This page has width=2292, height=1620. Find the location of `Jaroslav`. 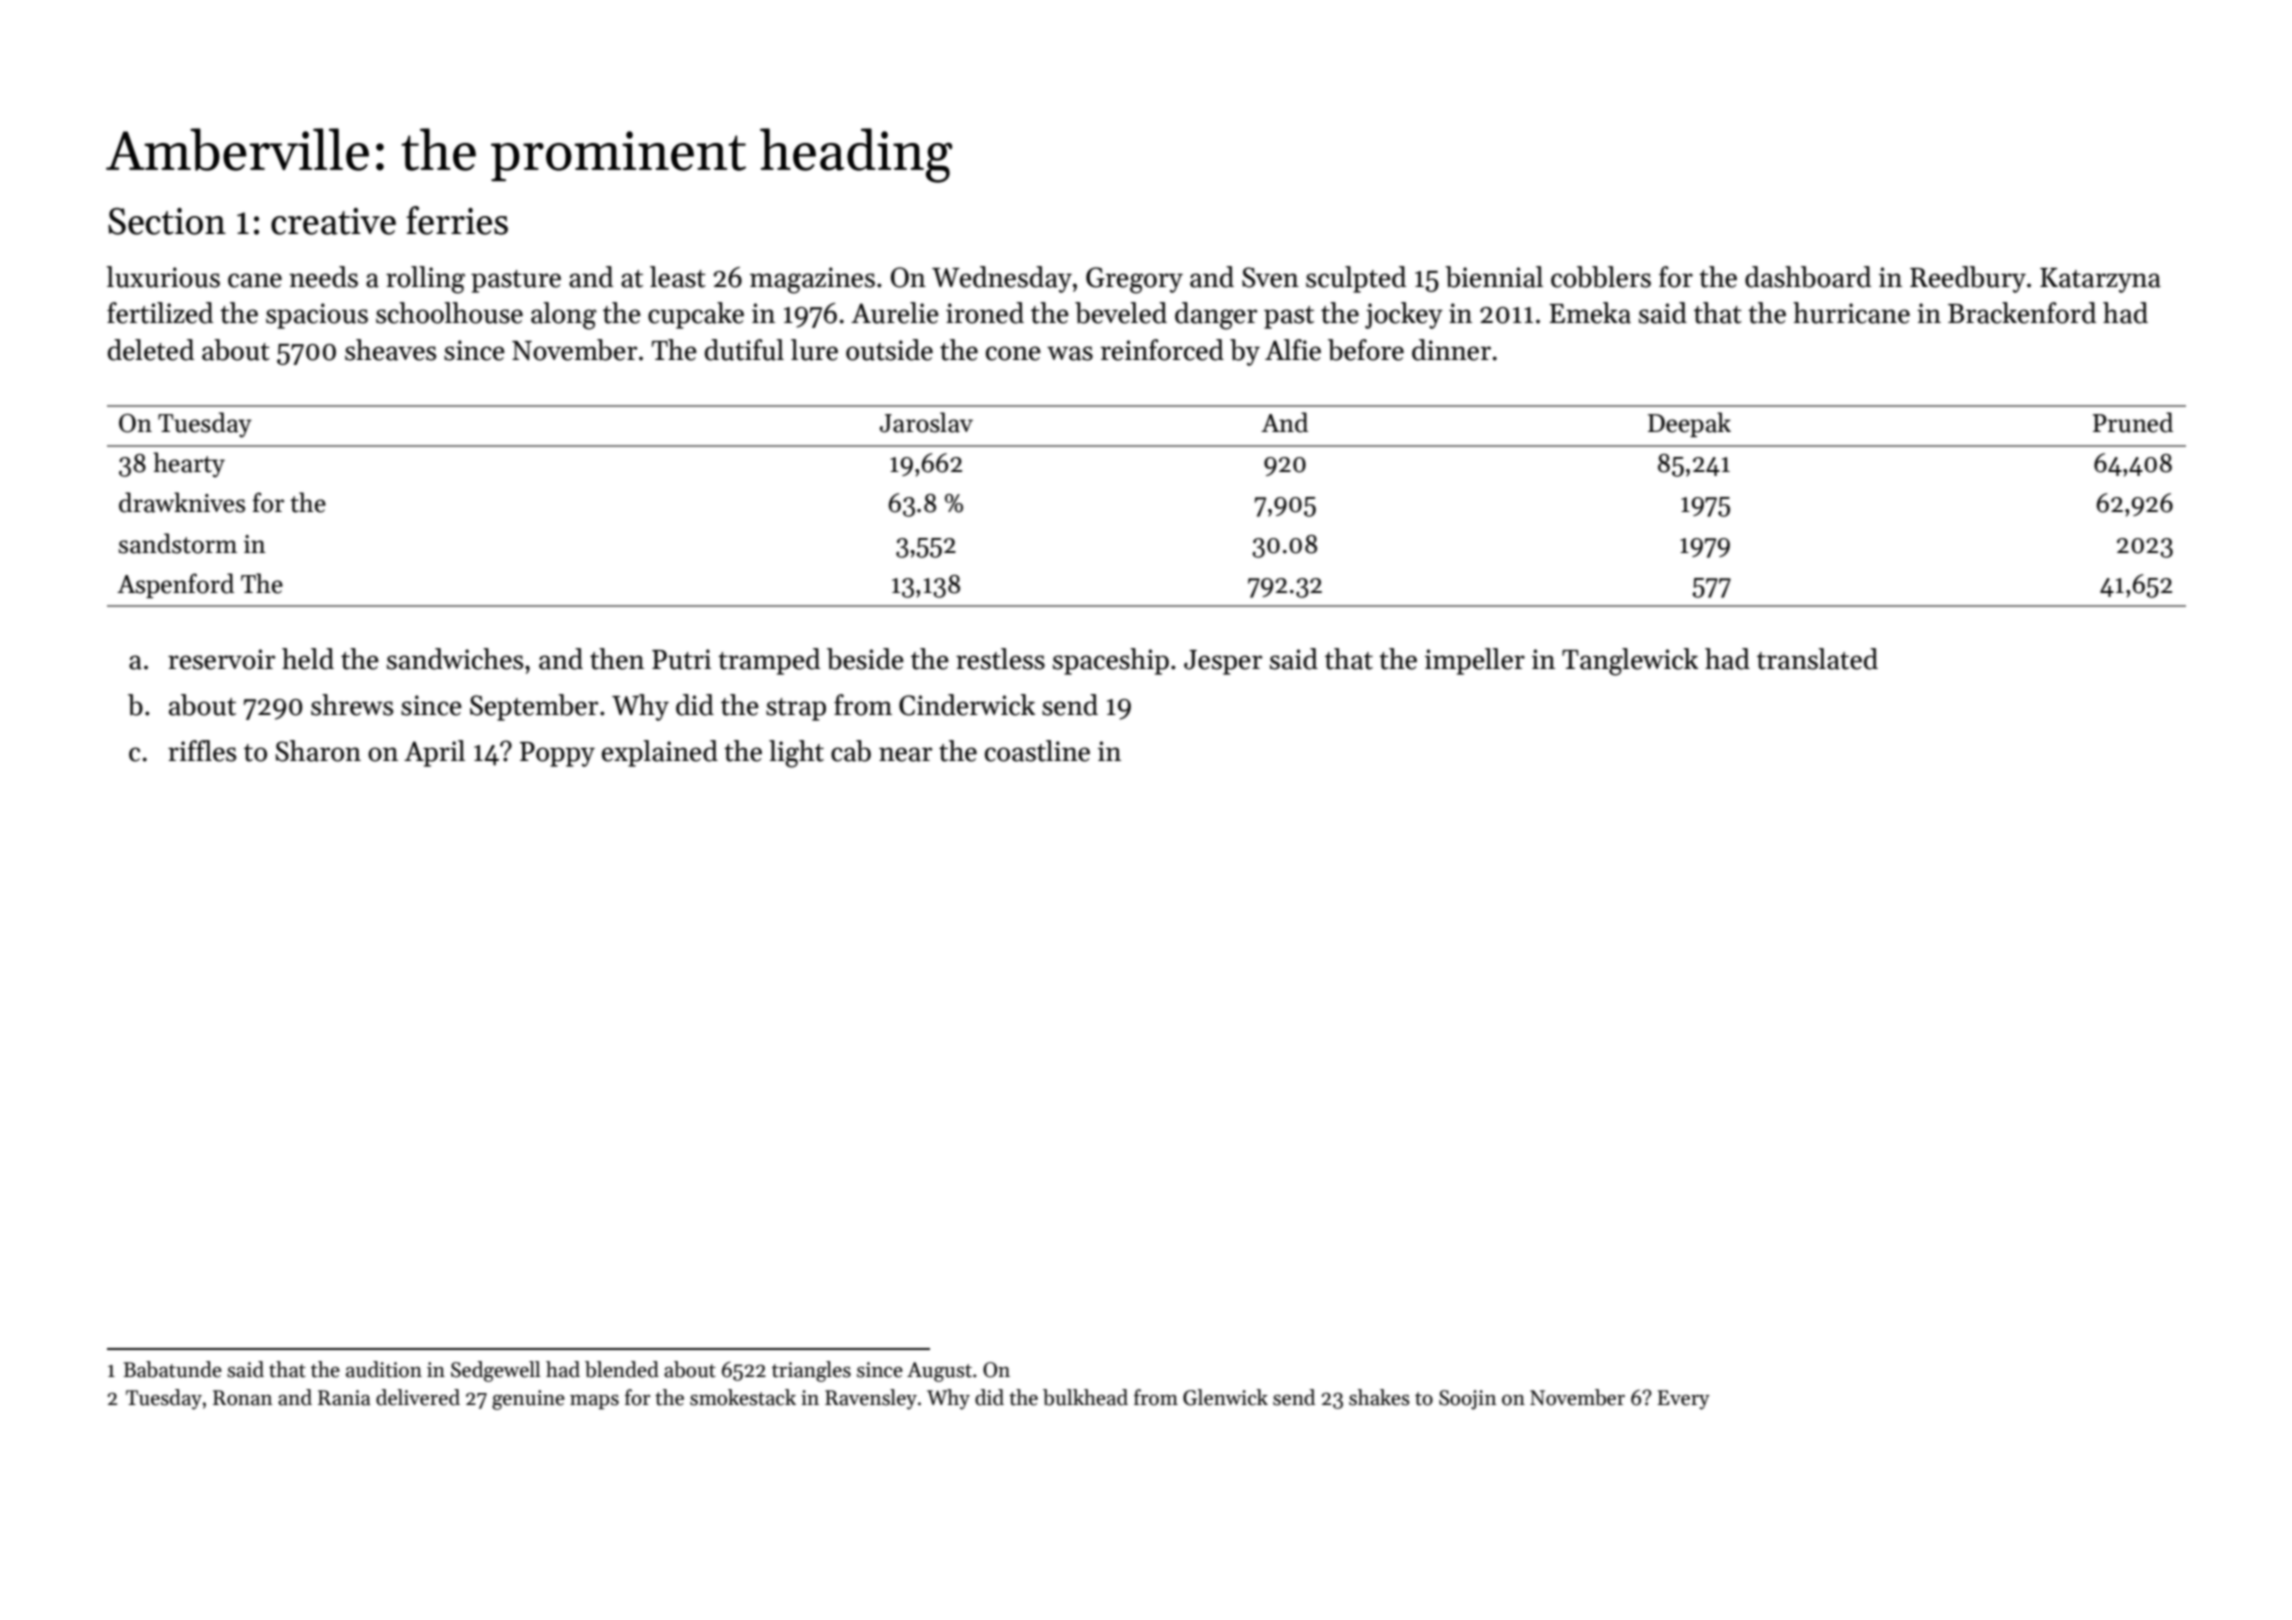

Jaroslav is located at coordinates (926, 422).
